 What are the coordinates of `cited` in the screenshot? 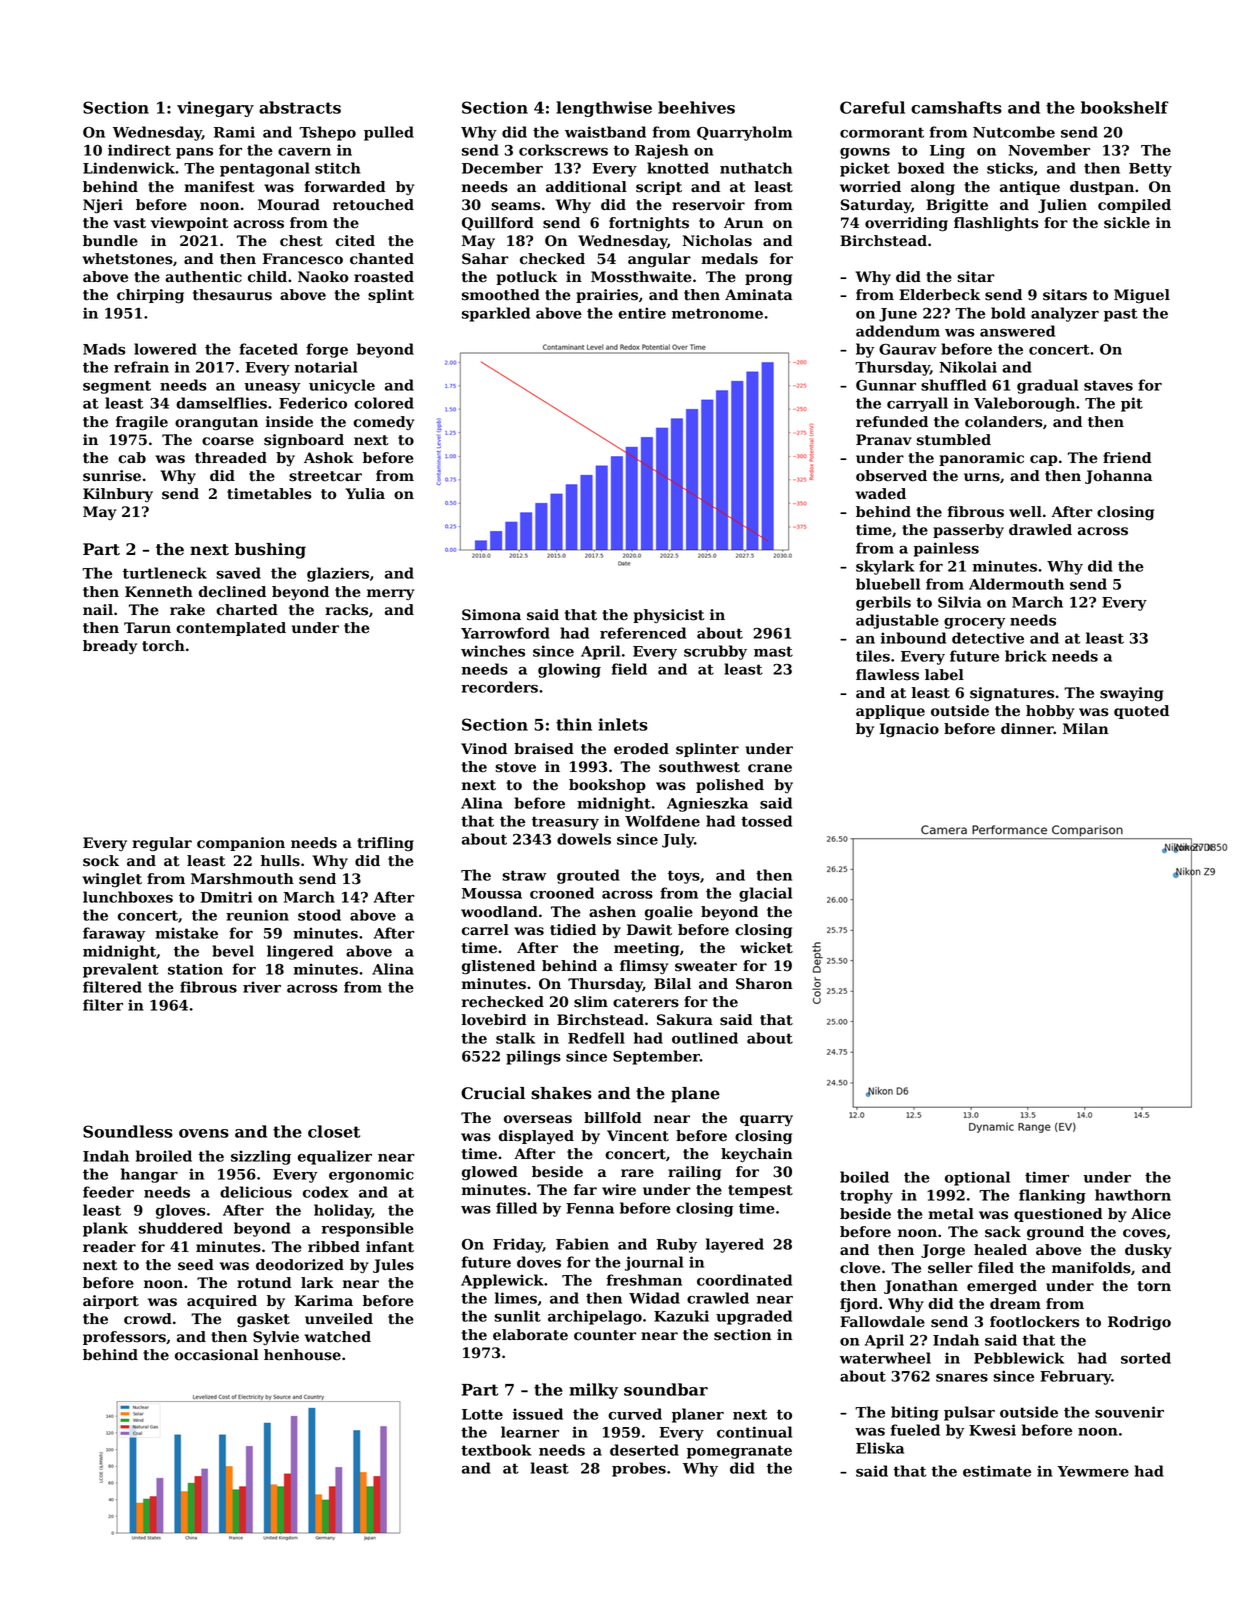 It's located at (355, 241).
